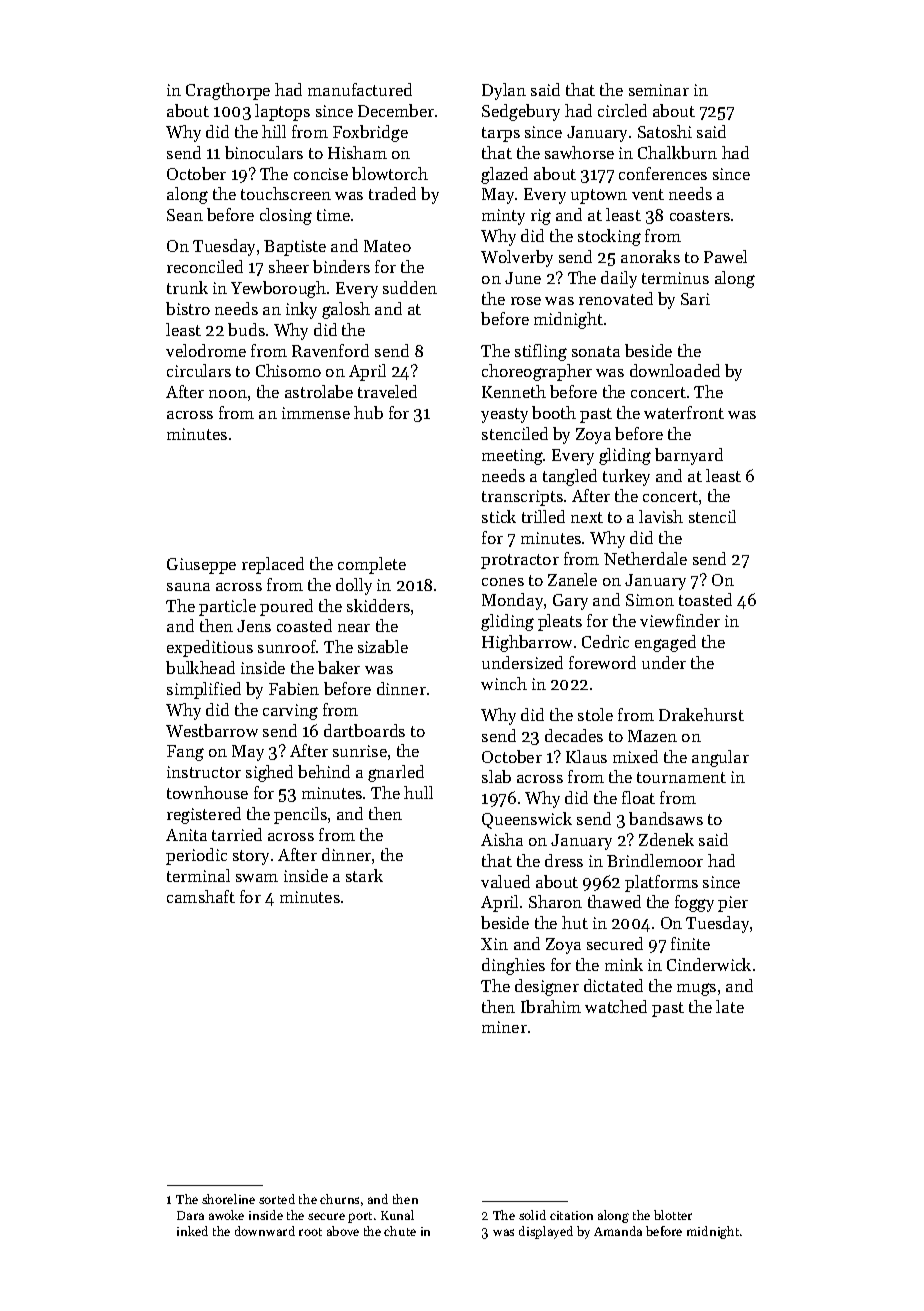 The width and height of the document is (924, 1311). What do you see at coordinates (596, 351) in the document?
I see `sonata` at bounding box center [596, 351].
